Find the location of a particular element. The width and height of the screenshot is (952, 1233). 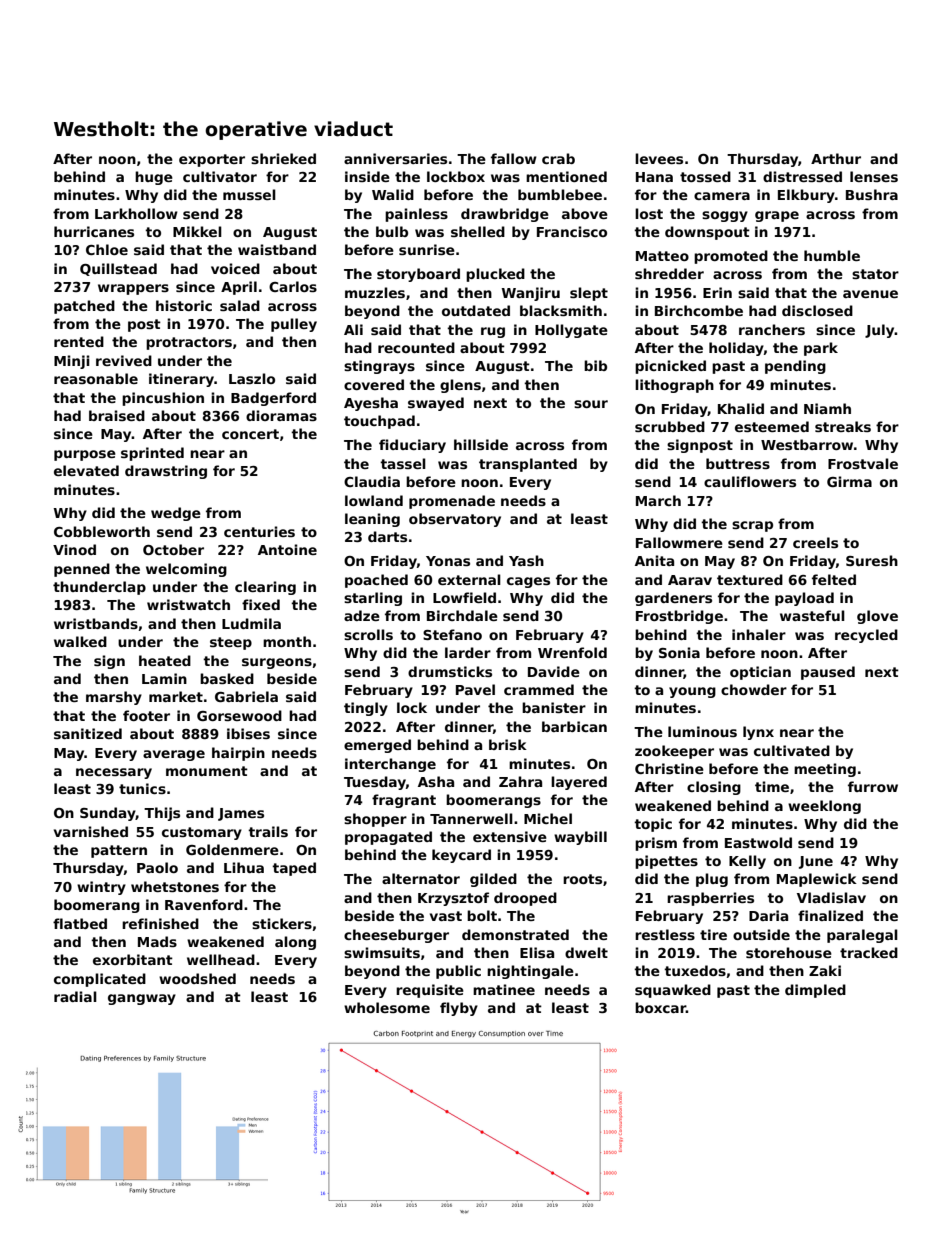

fixed is located at coordinates (261, 604).
